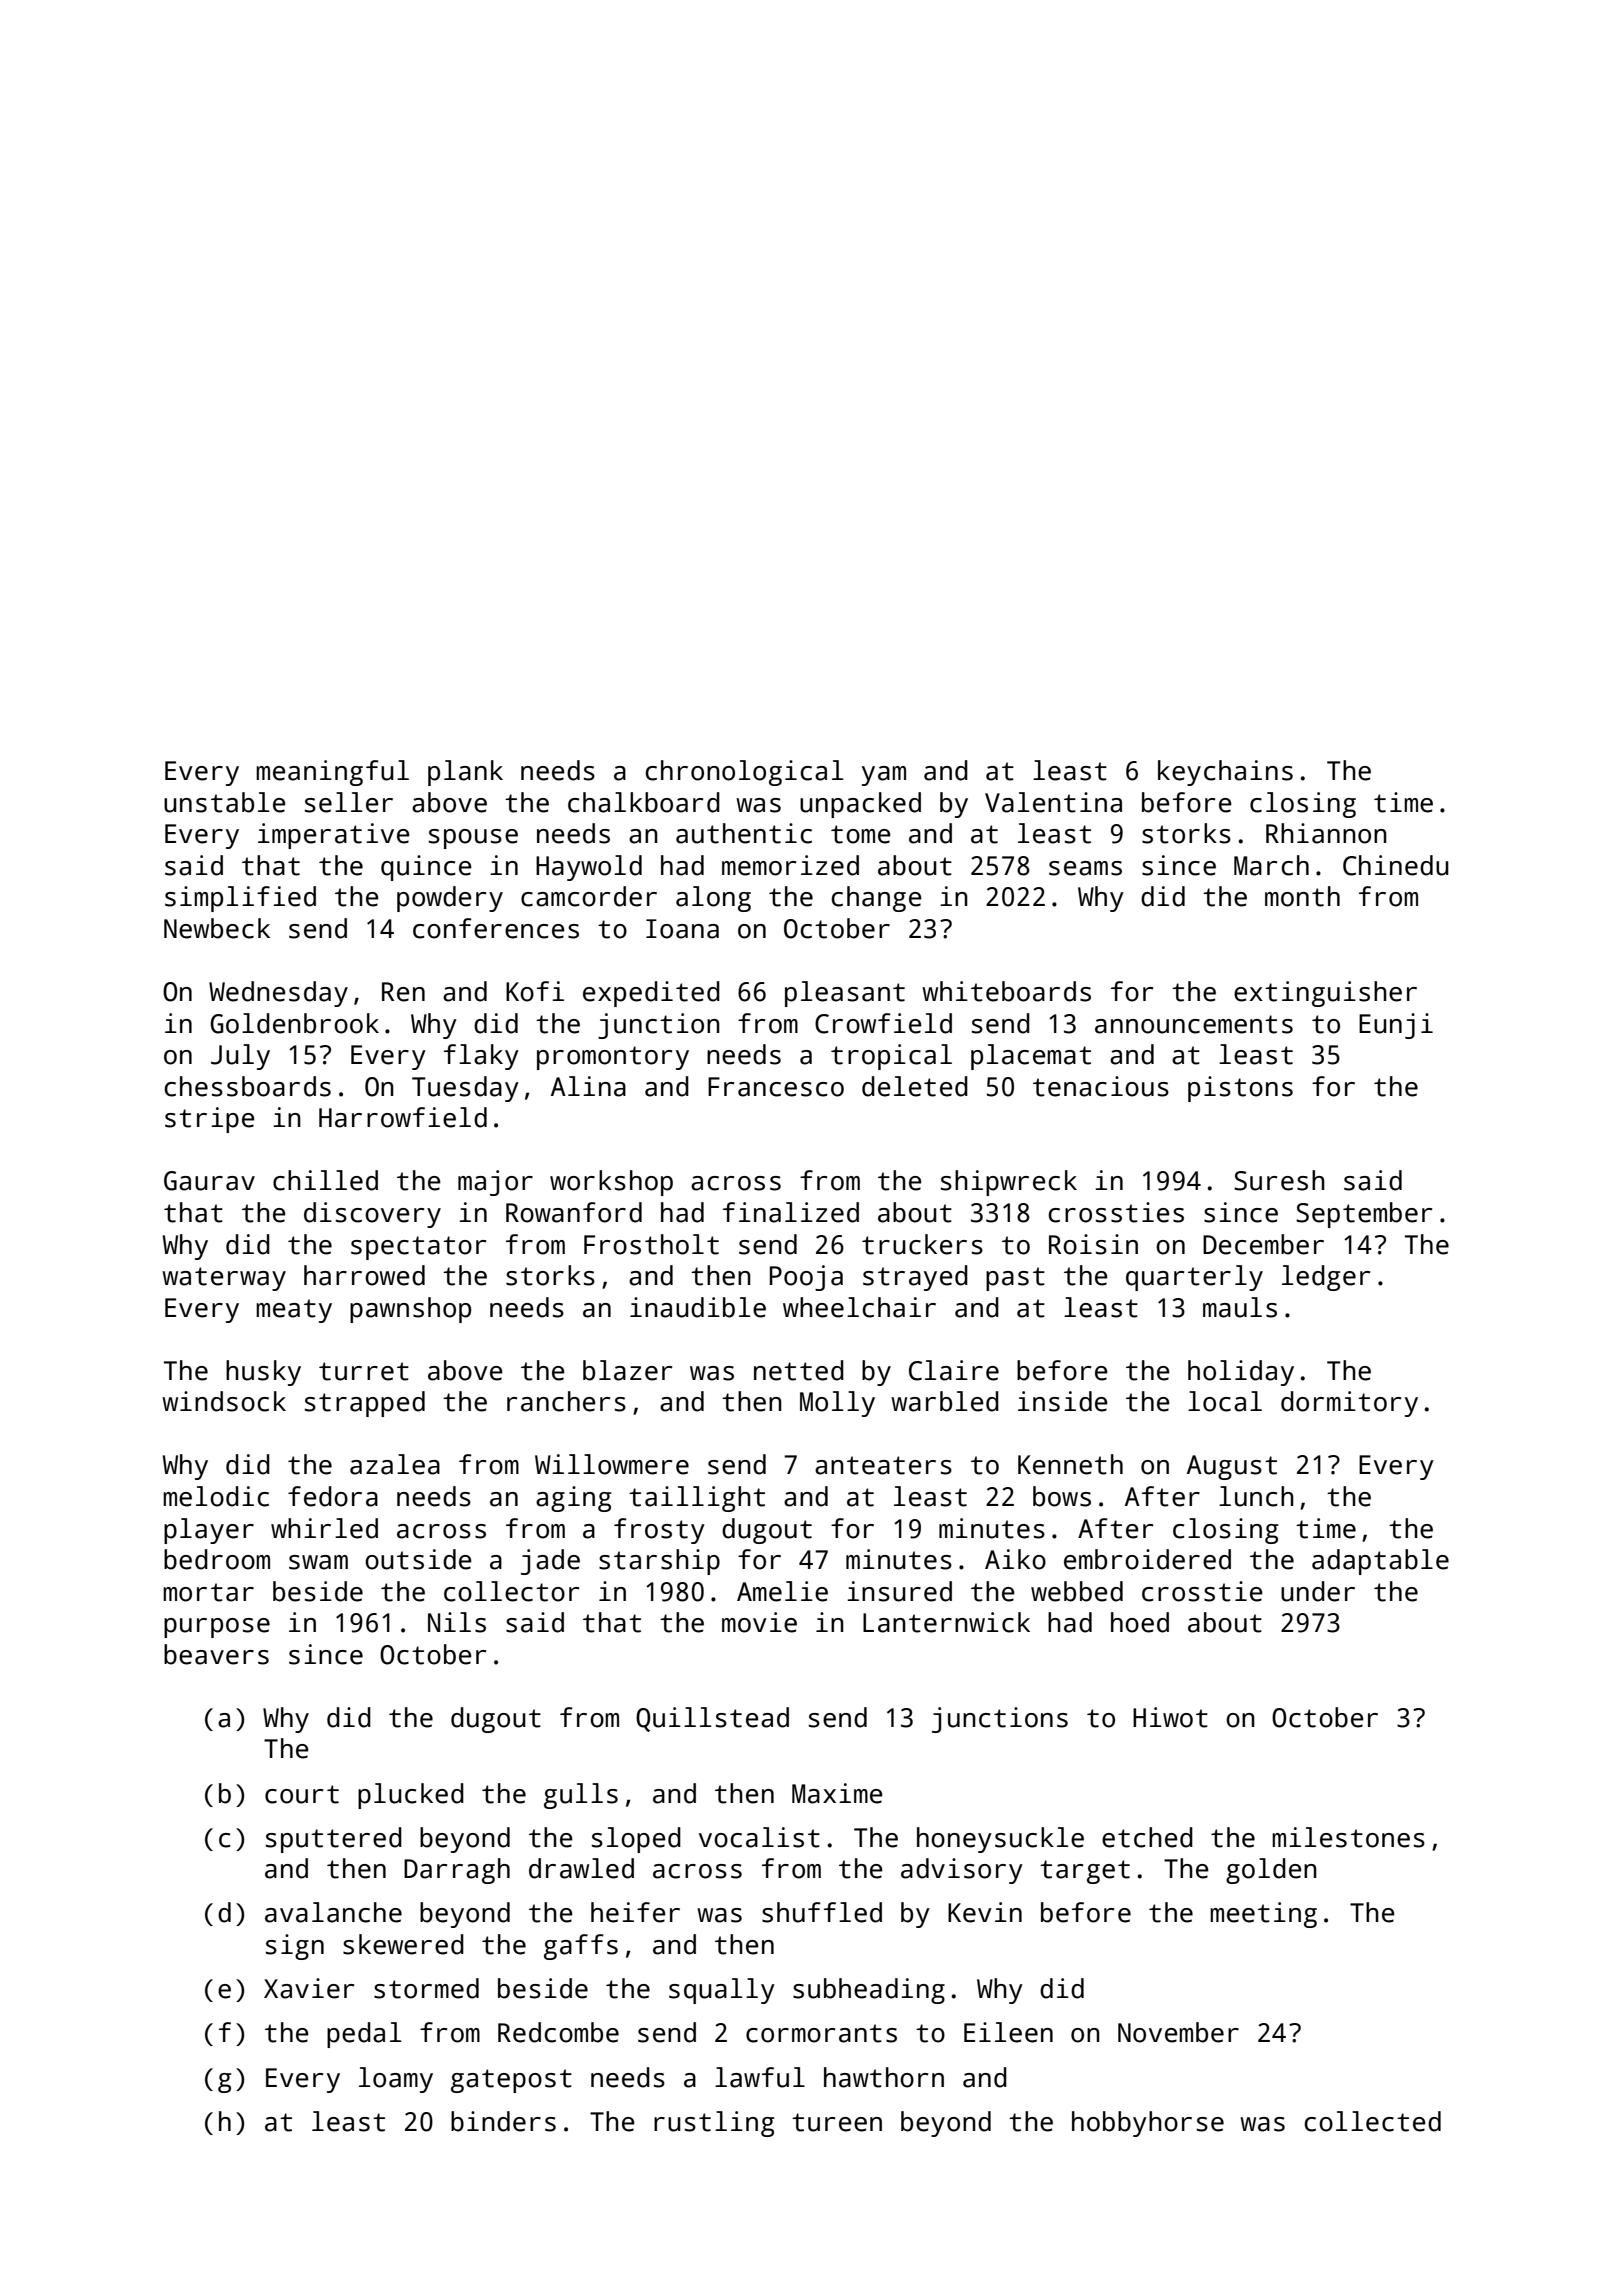  What do you see at coordinates (240, 1057) in the document?
I see `July` at bounding box center [240, 1057].
